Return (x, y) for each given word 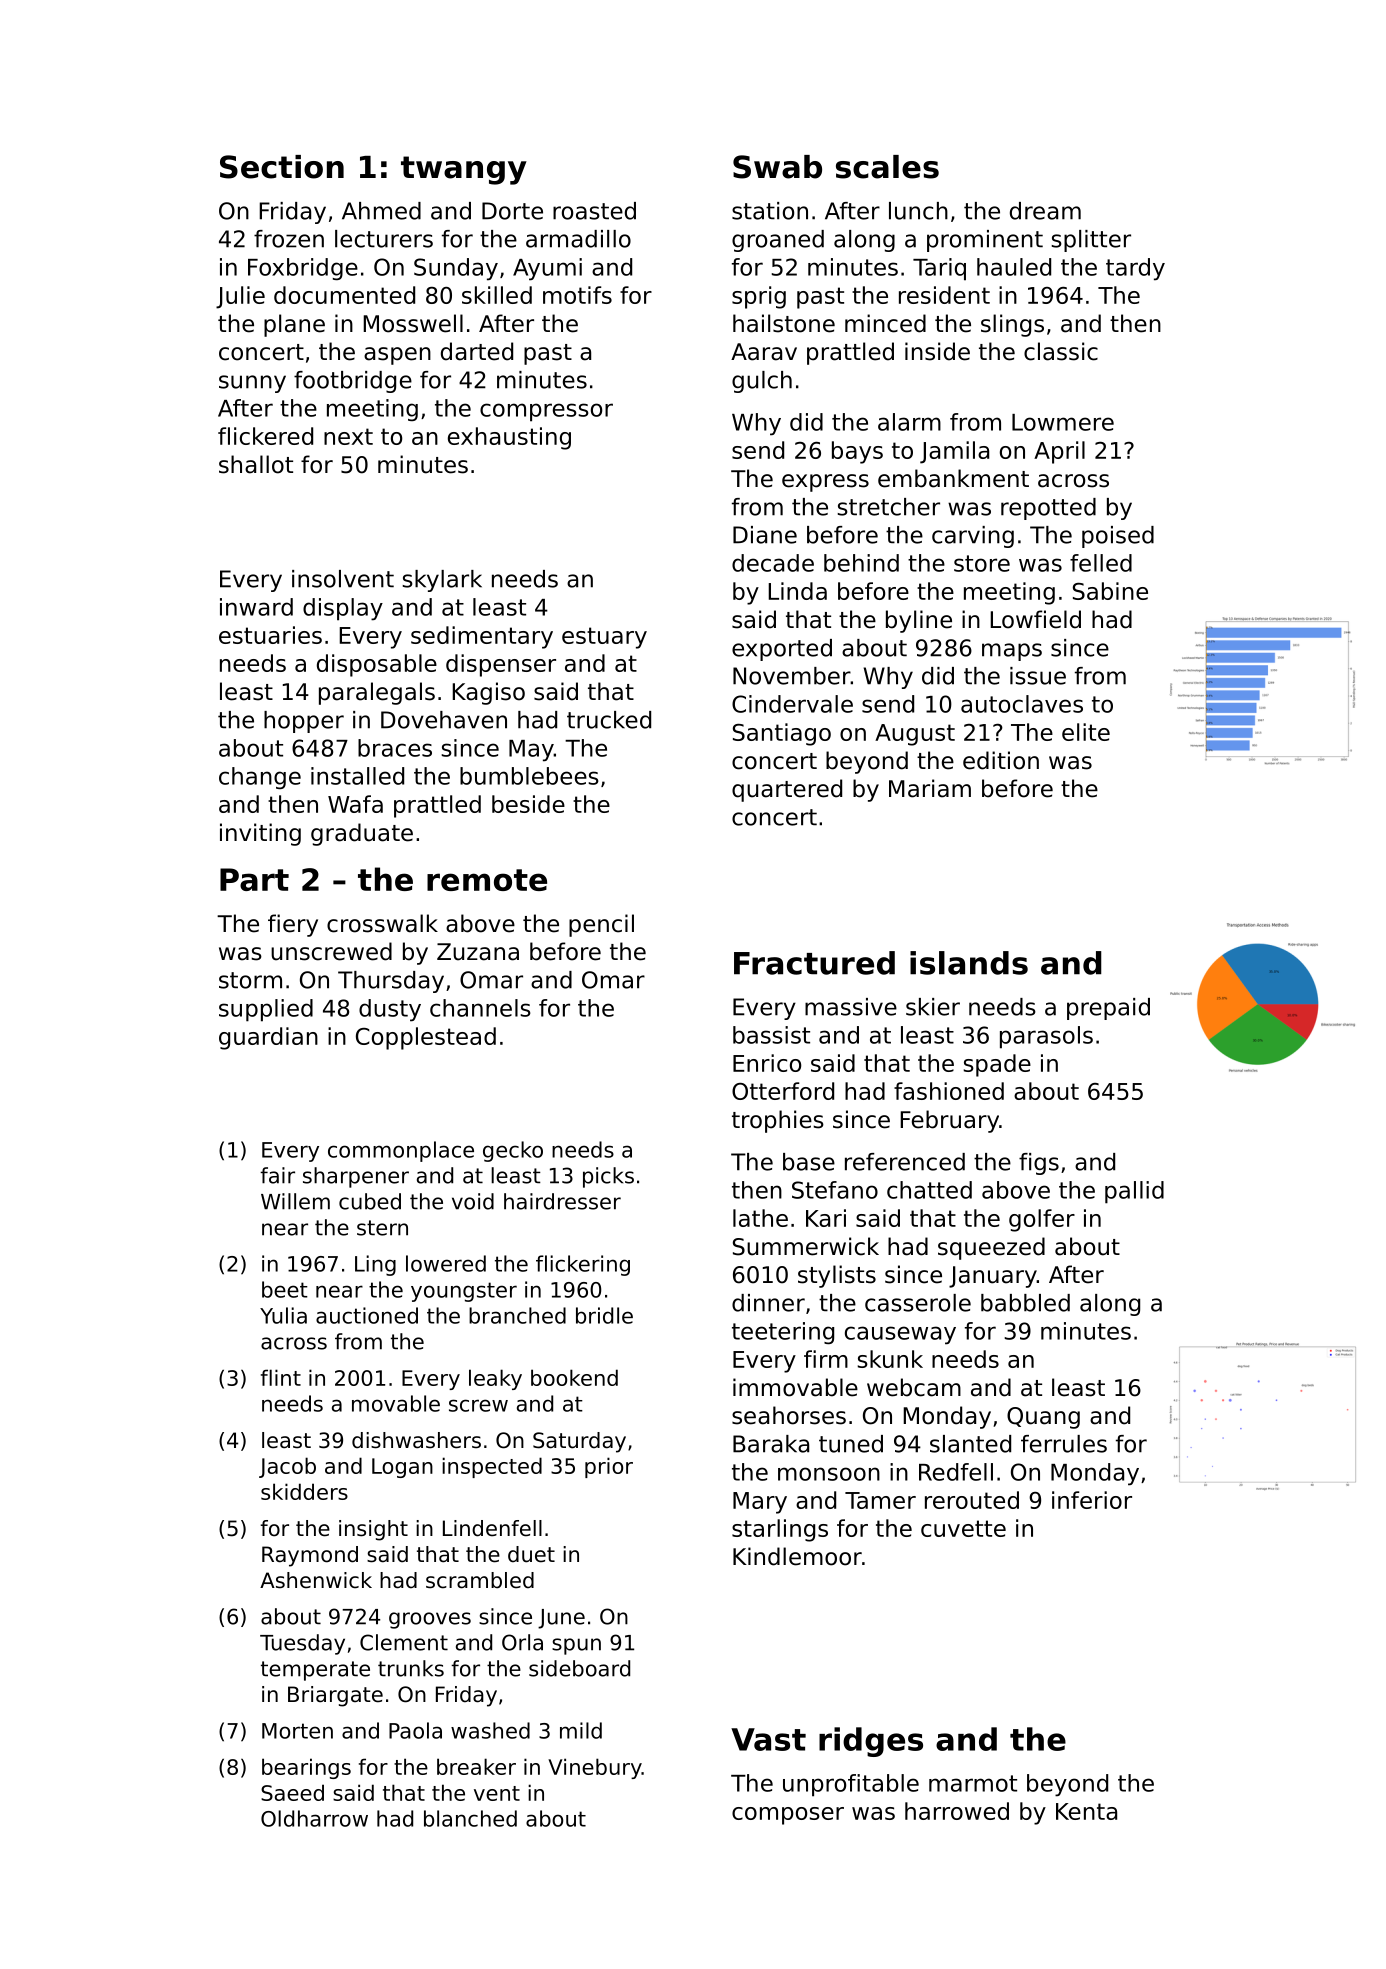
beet (285, 1289)
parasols (1046, 1037)
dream (1045, 211)
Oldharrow (314, 1818)
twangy (464, 170)
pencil (601, 925)
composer (788, 1816)
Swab (777, 167)
